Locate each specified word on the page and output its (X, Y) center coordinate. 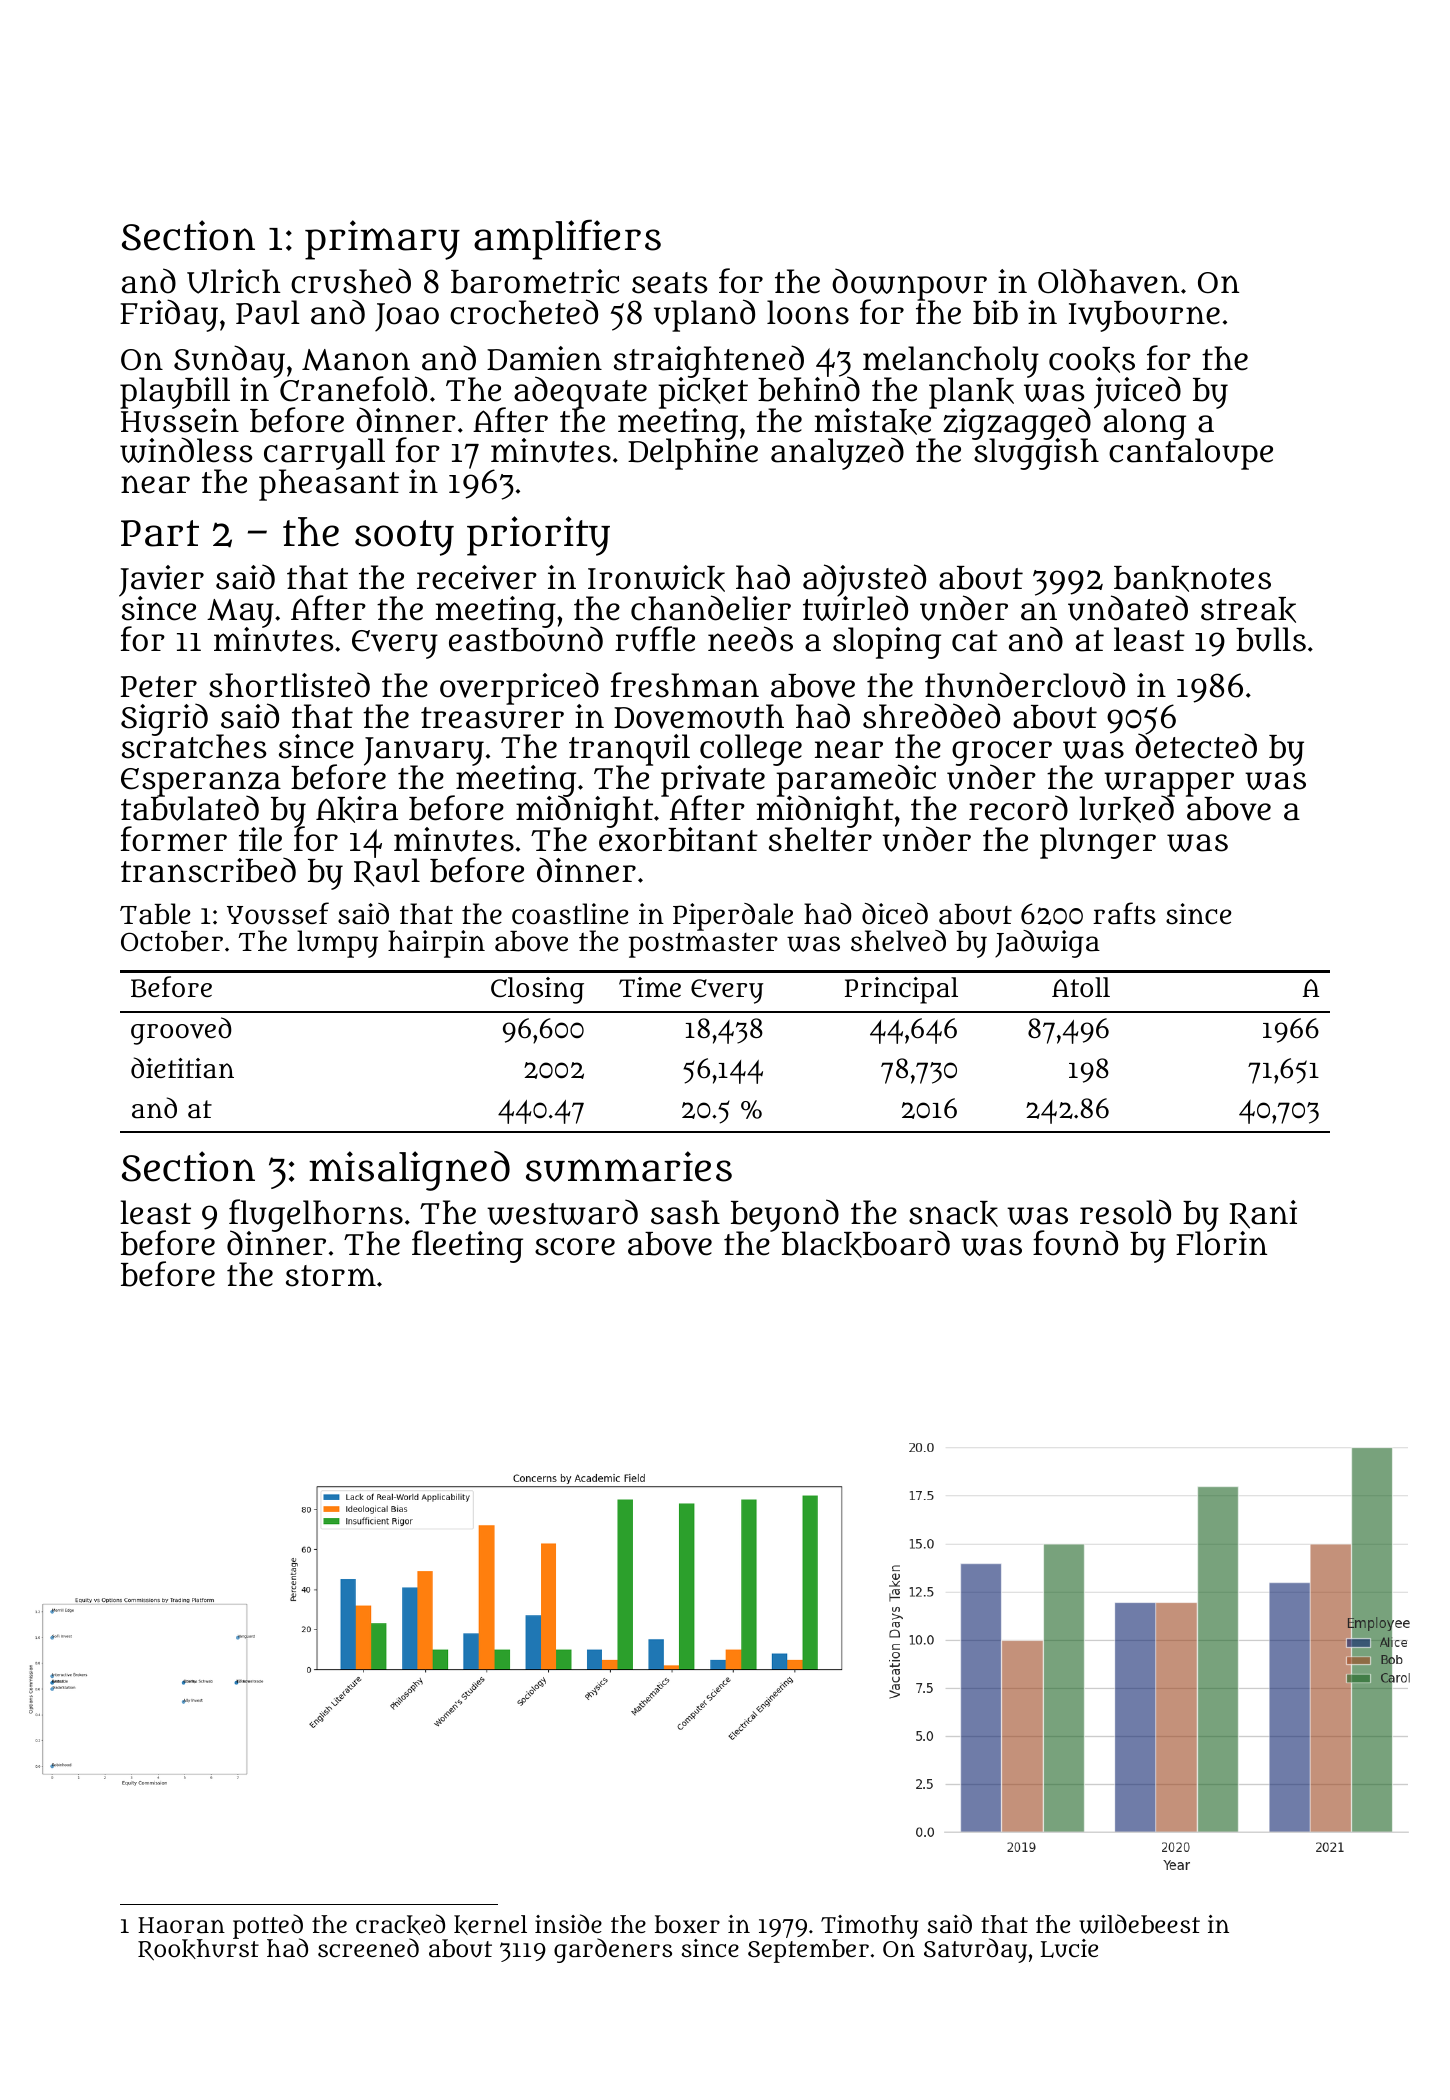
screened (368, 1947)
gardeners (613, 1950)
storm (331, 1276)
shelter (820, 840)
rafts (1124, 913)
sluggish (1035, 454)
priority (538, 536)
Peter (159, 687)
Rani (1263, 1214)
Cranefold (353, 390)
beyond (785, 1215)
